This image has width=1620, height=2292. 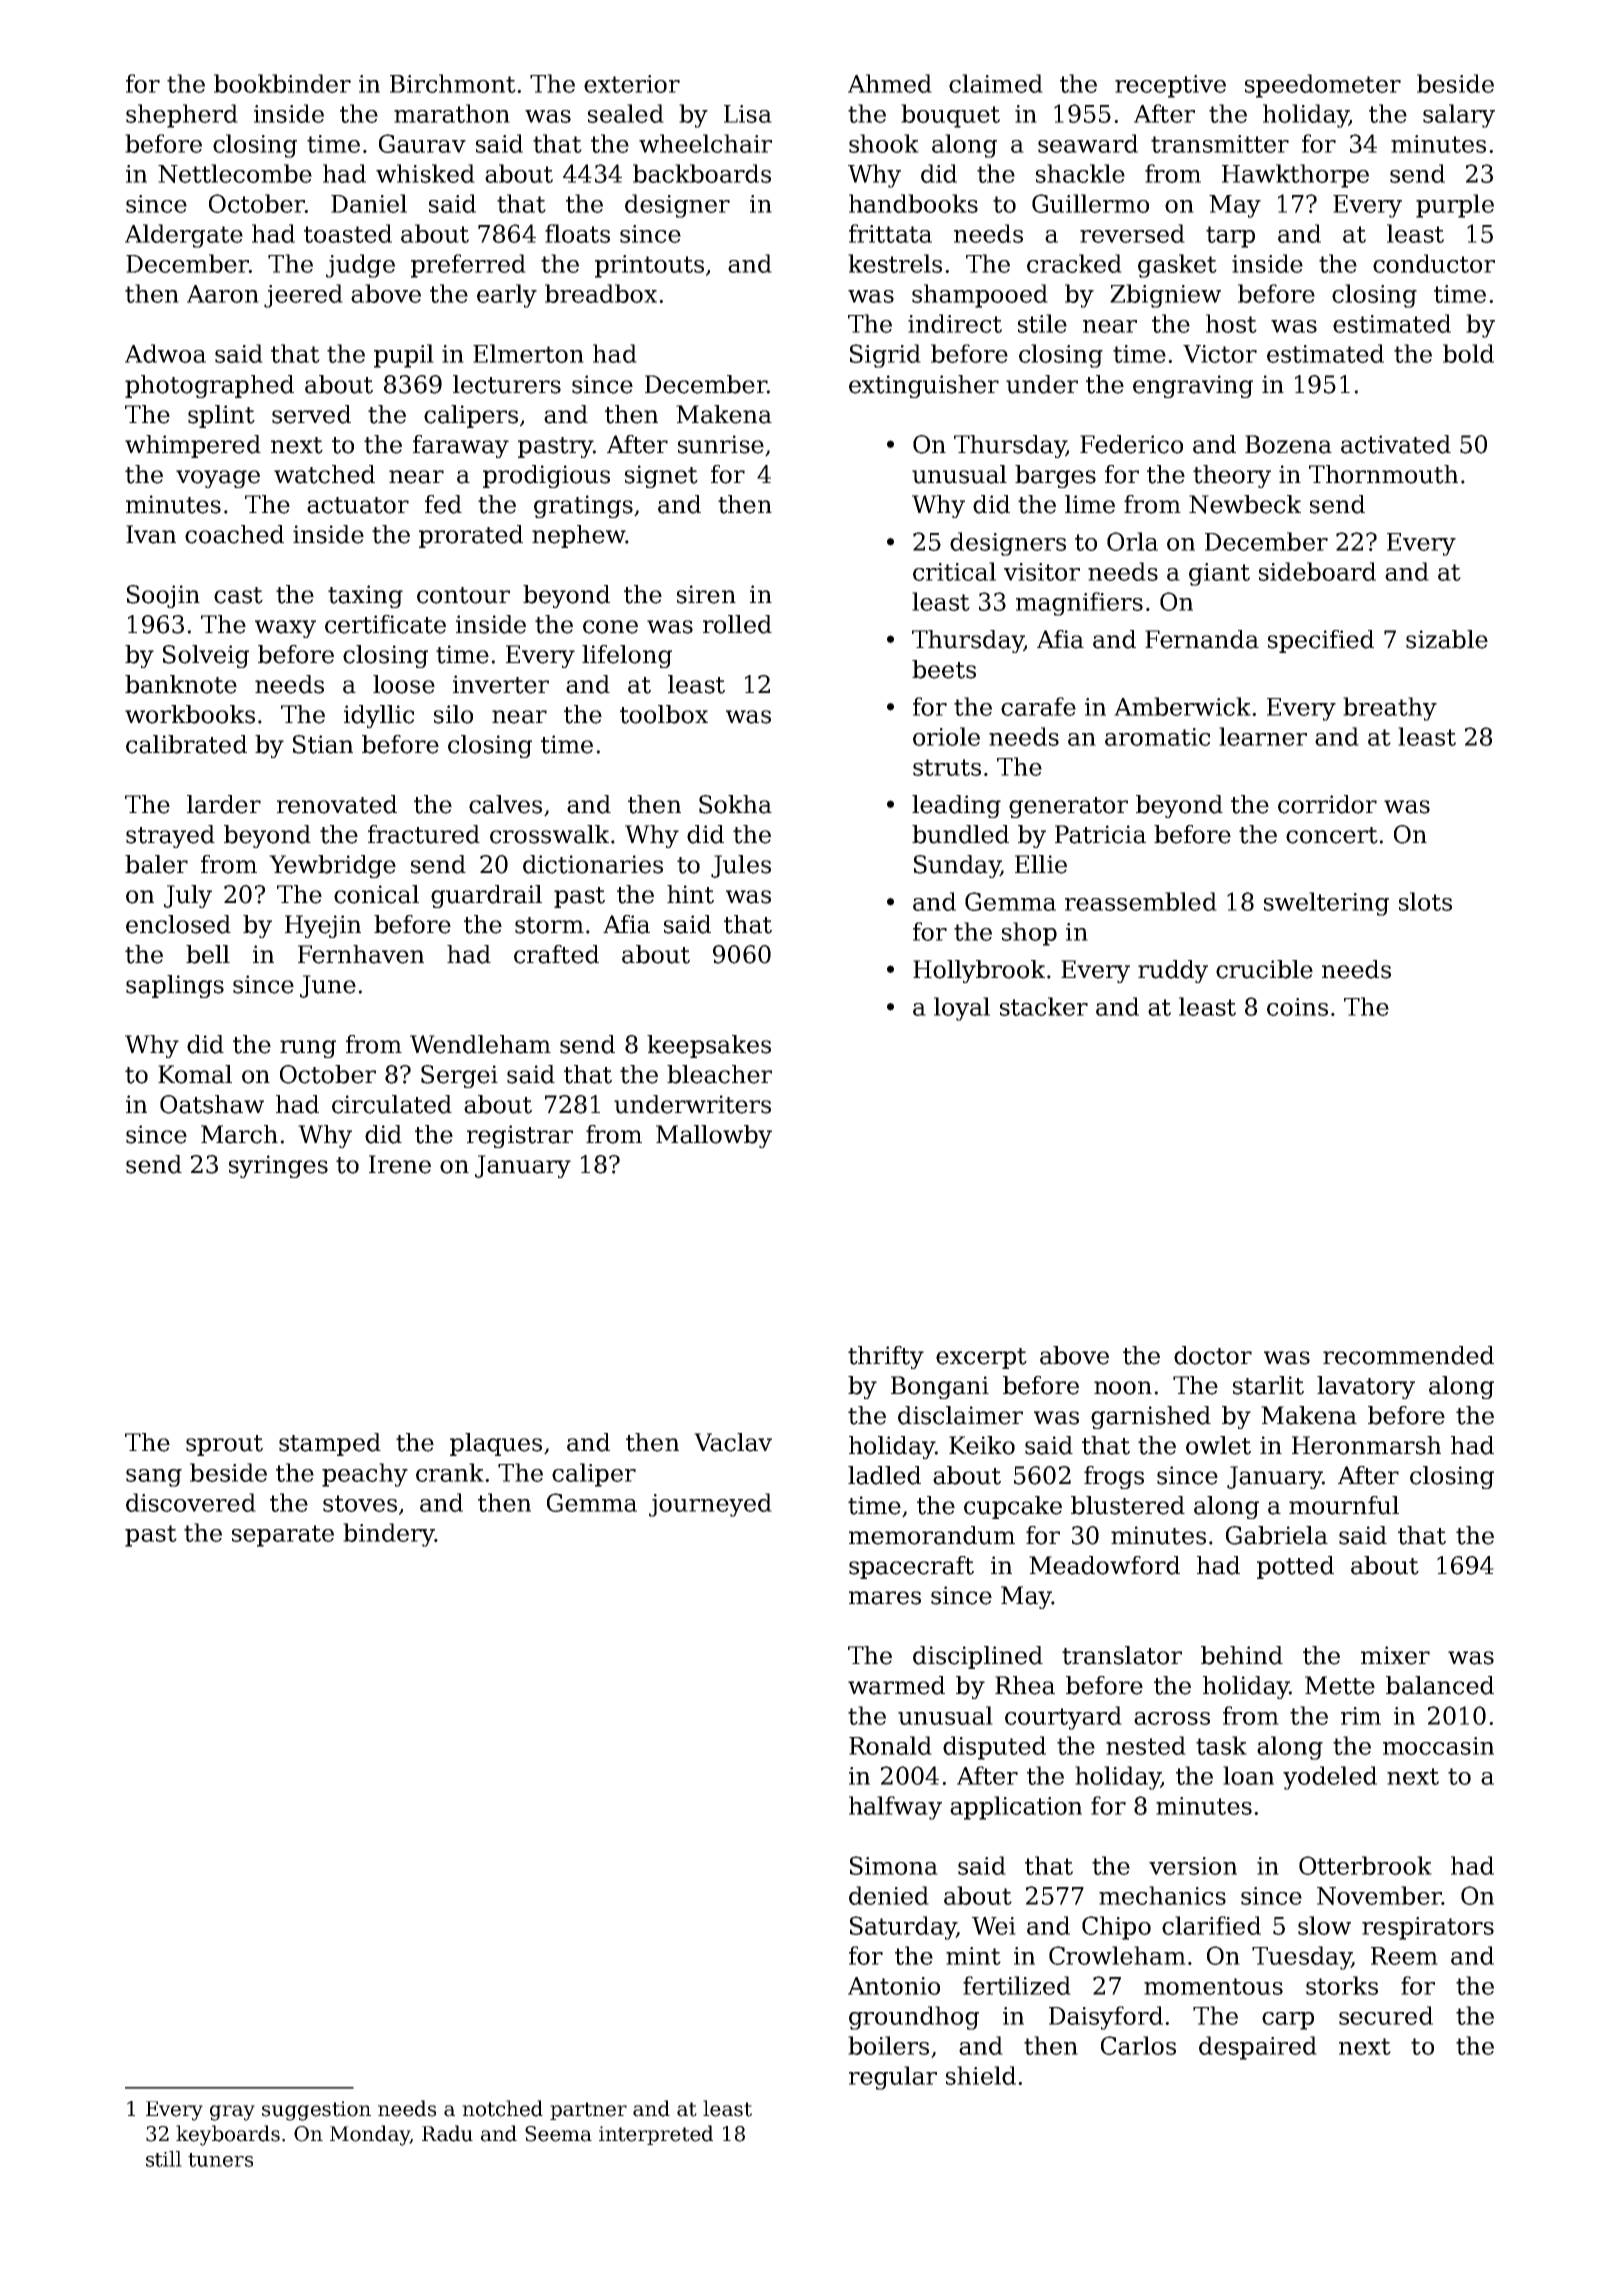 I want to click on purple, so click(x=1455, y=206).
